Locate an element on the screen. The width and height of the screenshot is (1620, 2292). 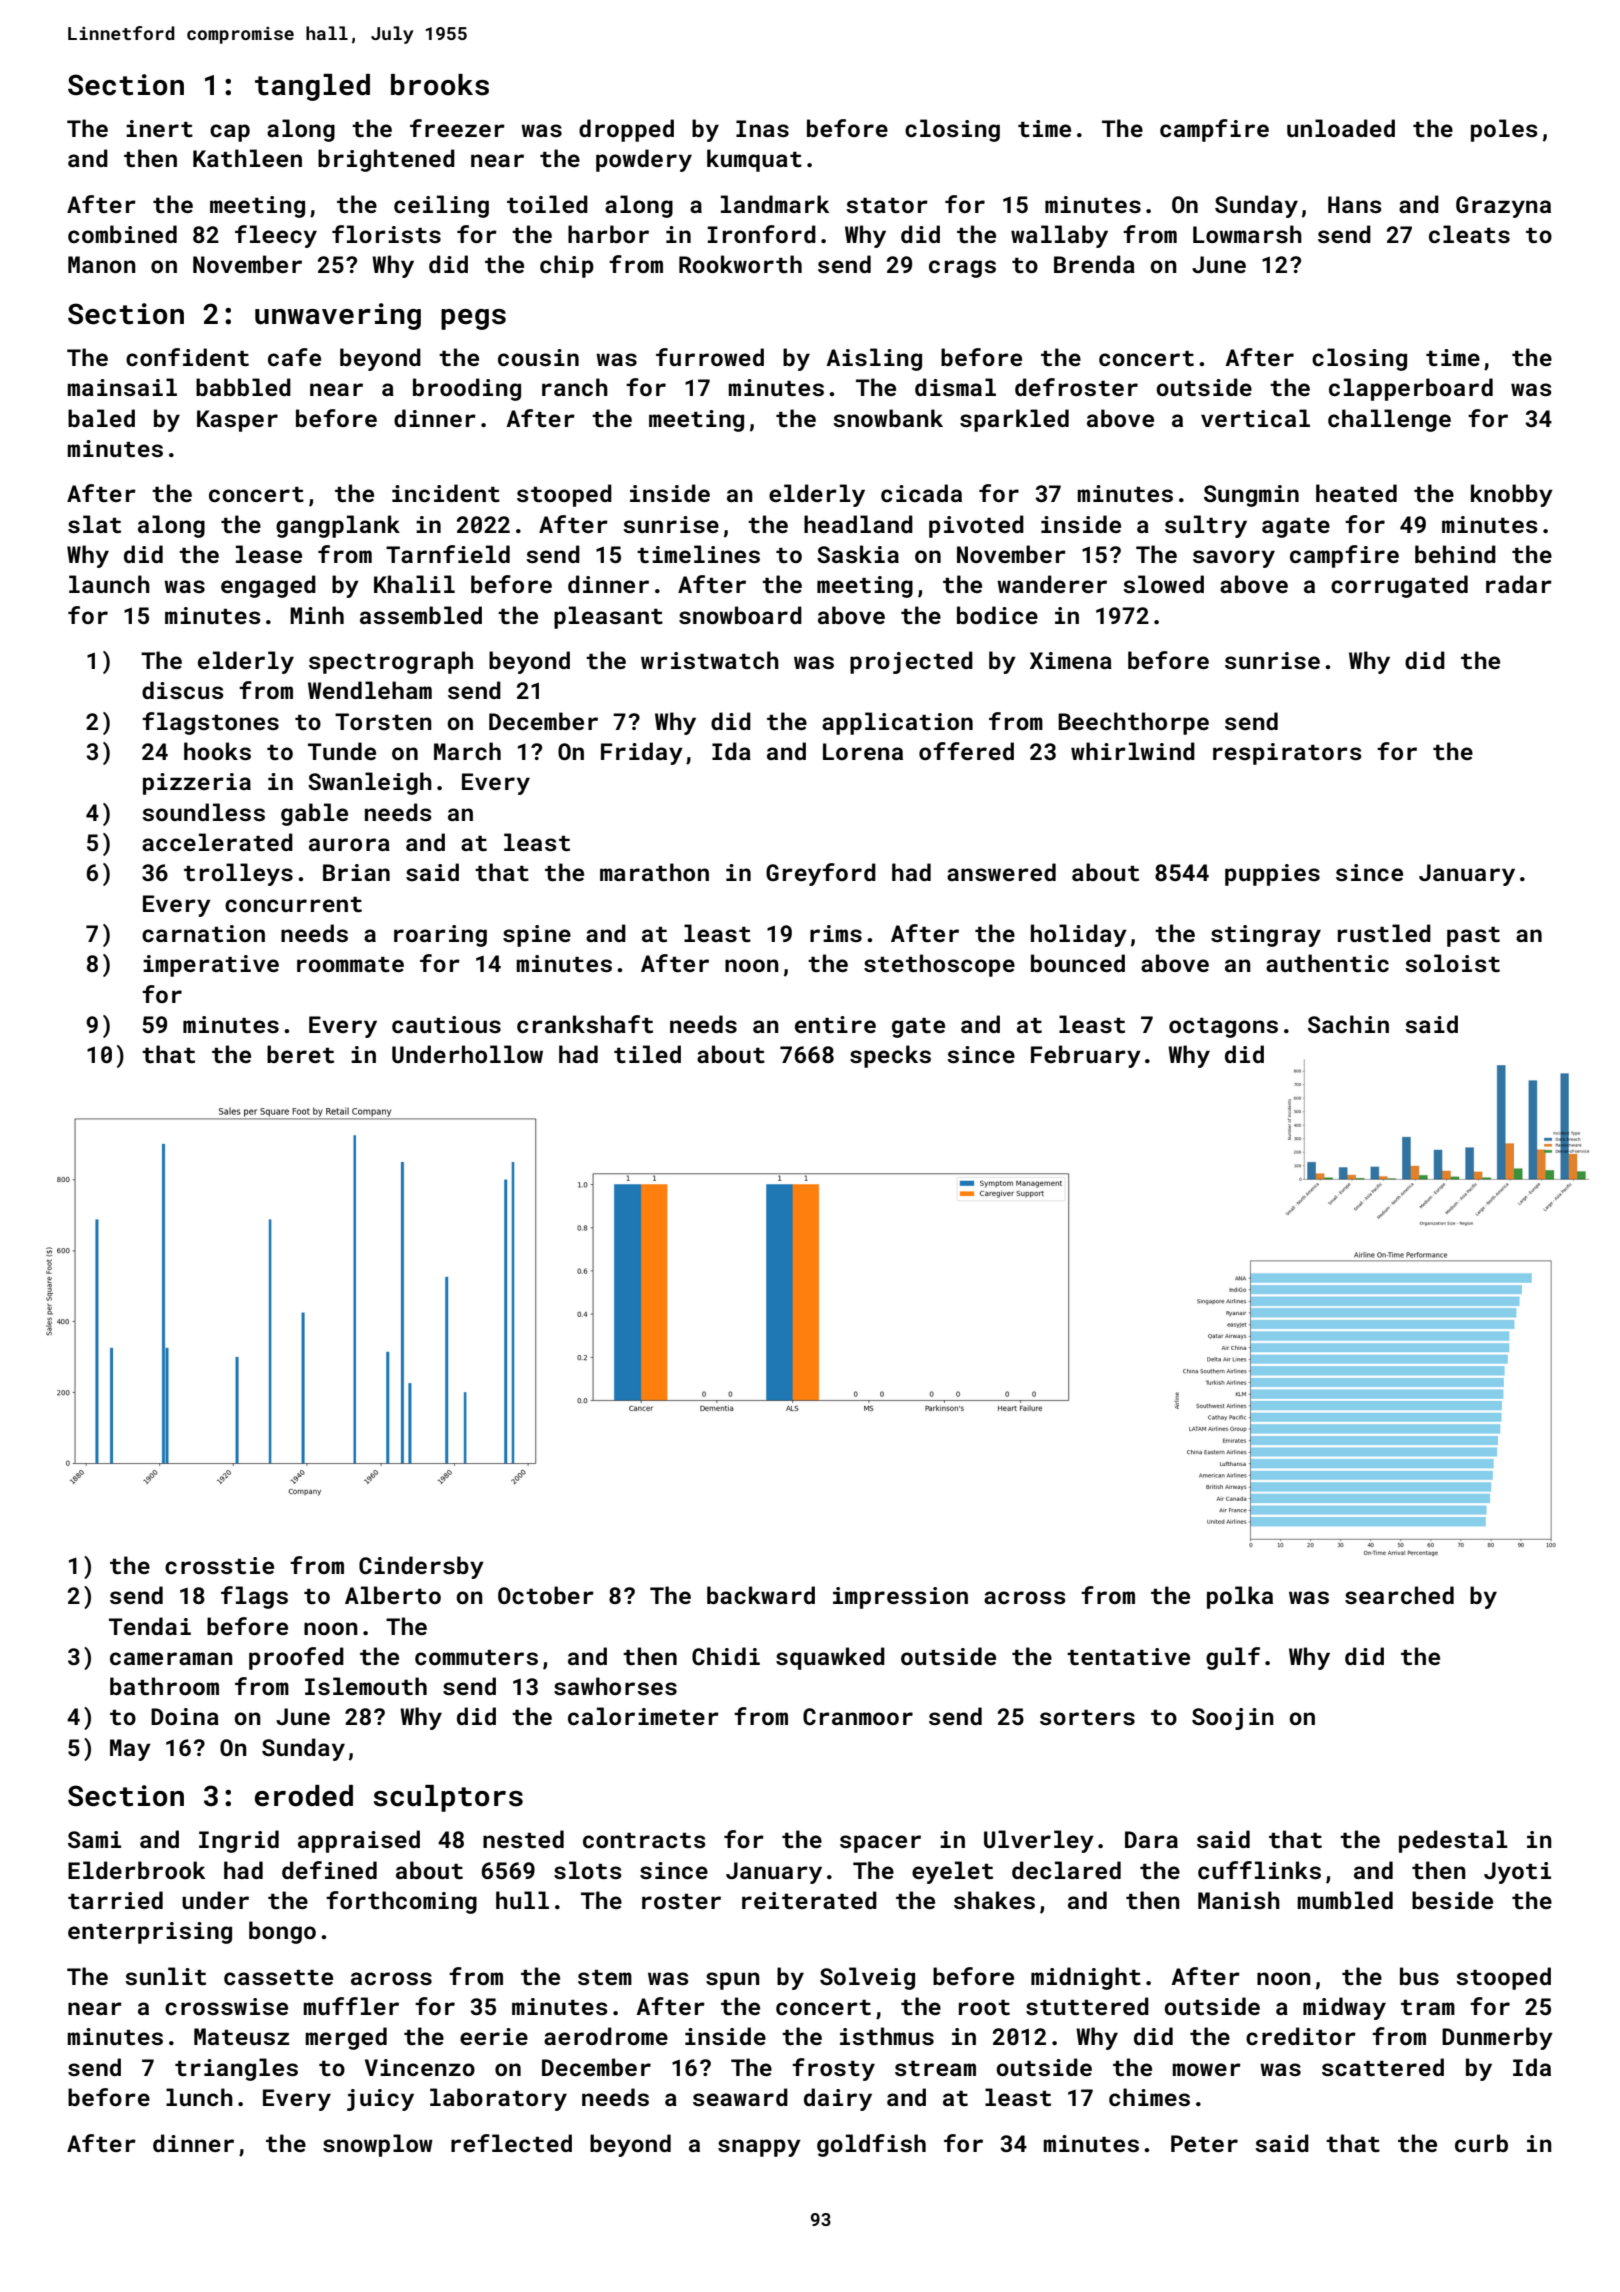
octagons is located at coordinates (1223, 1028).
